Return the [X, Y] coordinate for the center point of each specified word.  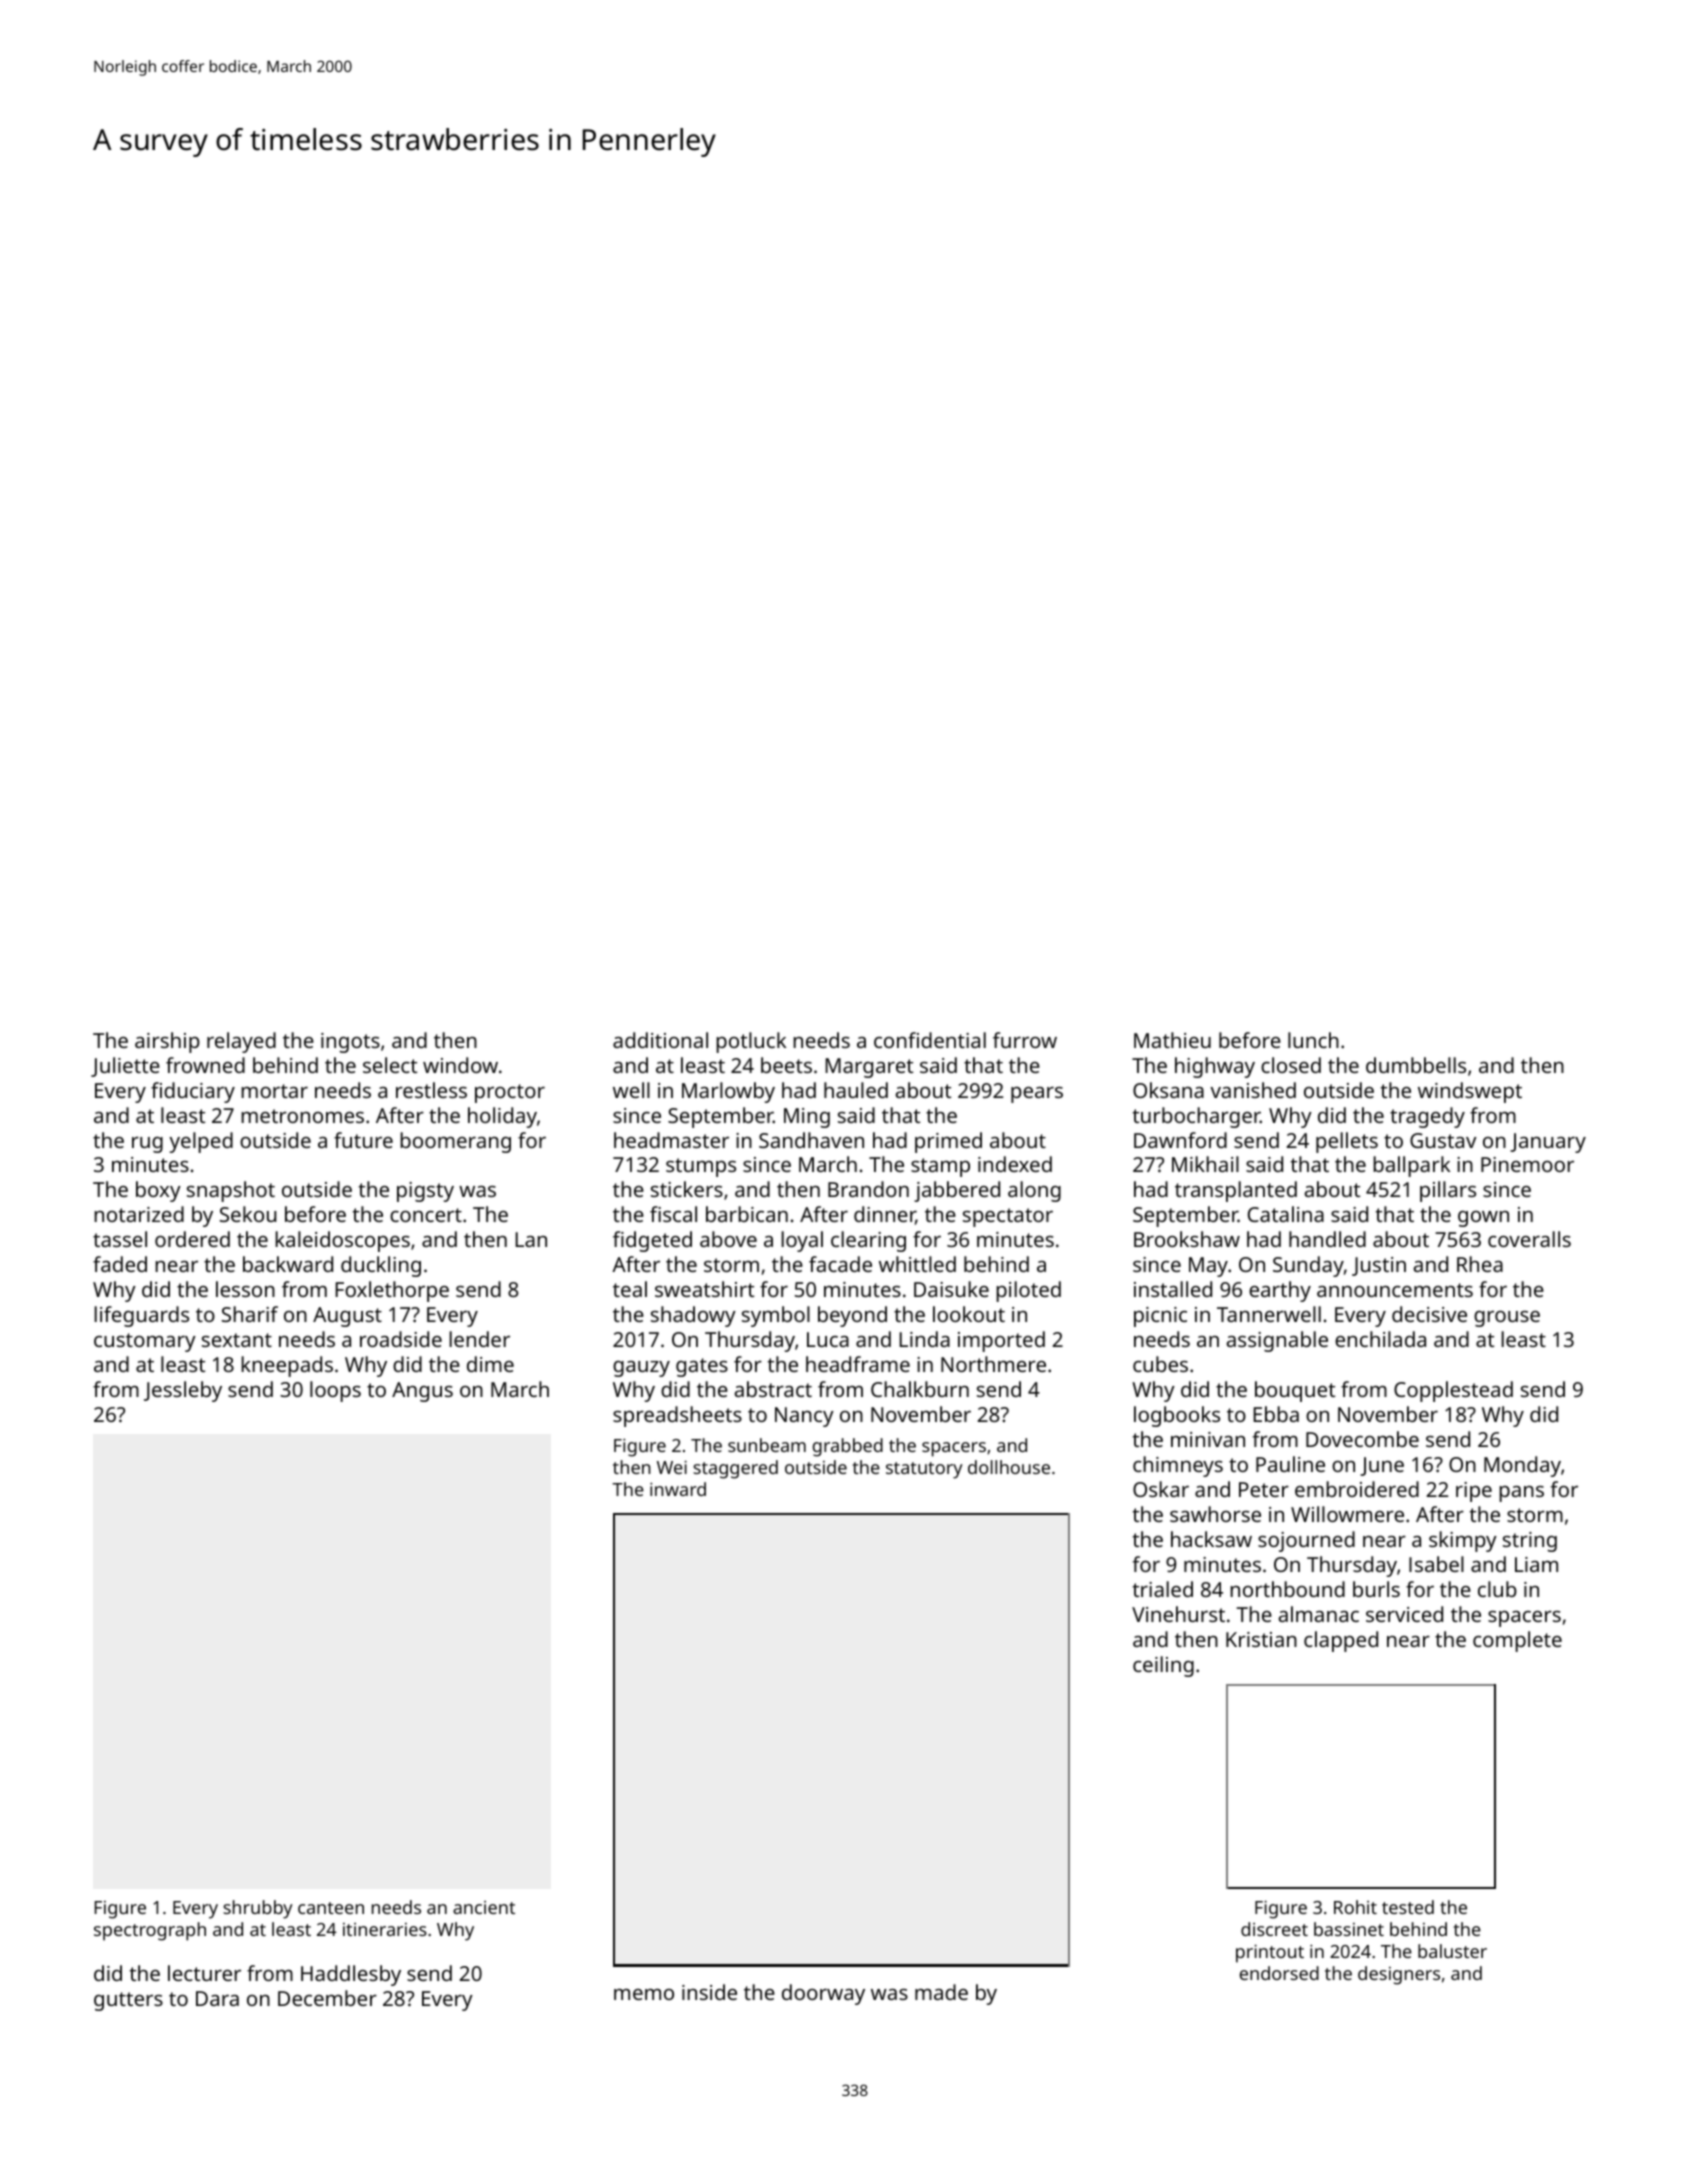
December [327, 1998]
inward [678, 1489]
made [941, 1992]
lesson [245, 1289]
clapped [1341, 1641]
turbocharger [1196, 1117]
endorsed [1279, 1973]
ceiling [1163, 1666]
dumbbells [1416, 1065]
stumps [701, 1167]
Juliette [125, 1067]
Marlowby [728, 1092]
